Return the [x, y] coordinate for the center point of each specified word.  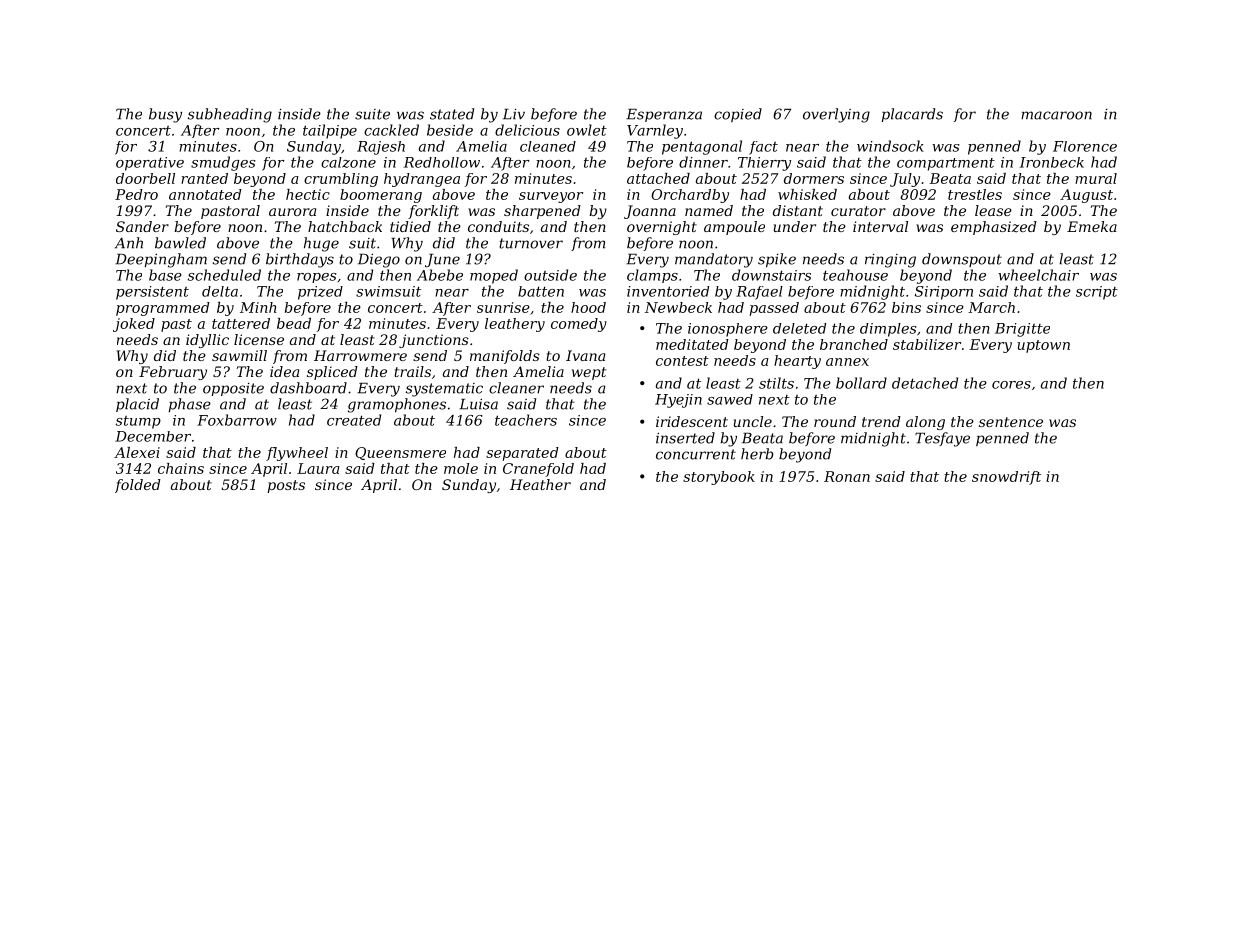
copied [738, 115]
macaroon [1056, 115]
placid [137, 405]
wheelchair [1038, 275]
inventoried [668, 291]
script [1097, 293]
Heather [540, 484]
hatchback [345, 226]
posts [286, 486]
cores [1011, 385]
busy [165, 115]
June [442, 260]
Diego [379, 261]
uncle [753, 421]
